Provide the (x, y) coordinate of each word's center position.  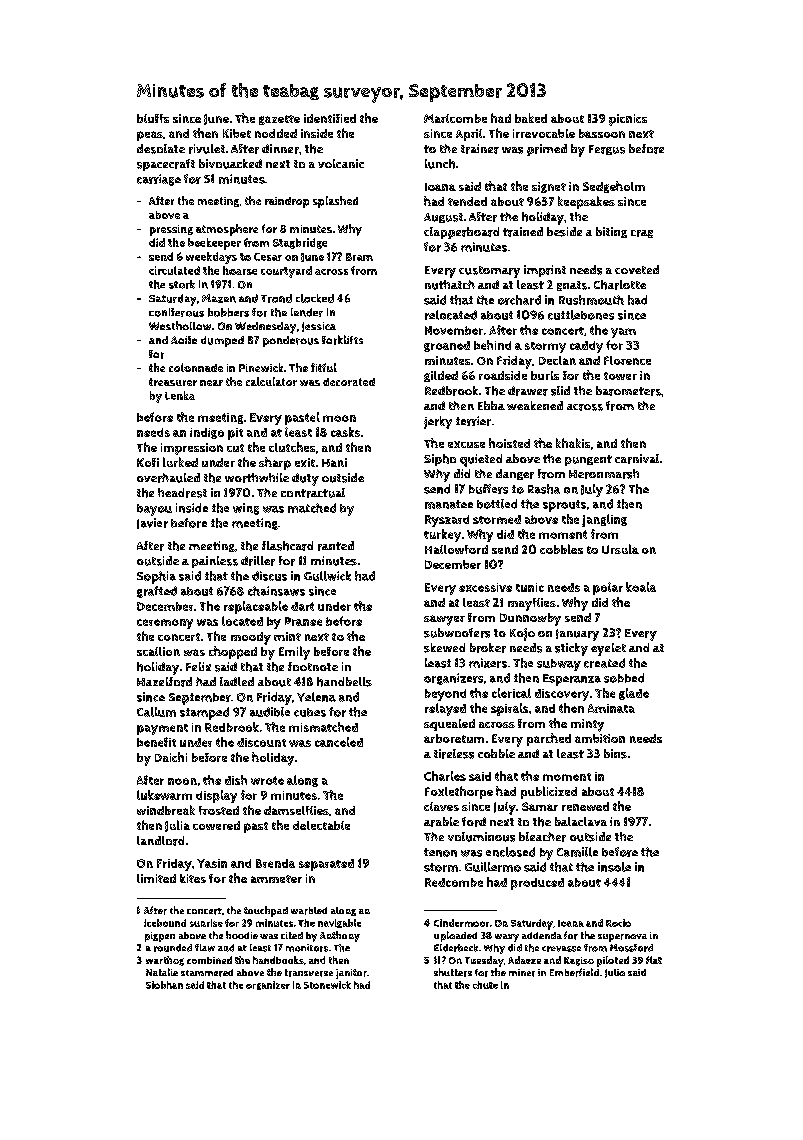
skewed (444, 648)
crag (642, 234)
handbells (344, 682)
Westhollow (180, 325)
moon (339, 418)
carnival (637, 459)
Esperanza (572, 680)
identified (330, 118)
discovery (562, 695)
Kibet (237, 133)
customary (489, 272)
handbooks (278, 960)
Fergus (607, 150)
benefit (156, 742)
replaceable (256, 607)
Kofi (148, 462)
